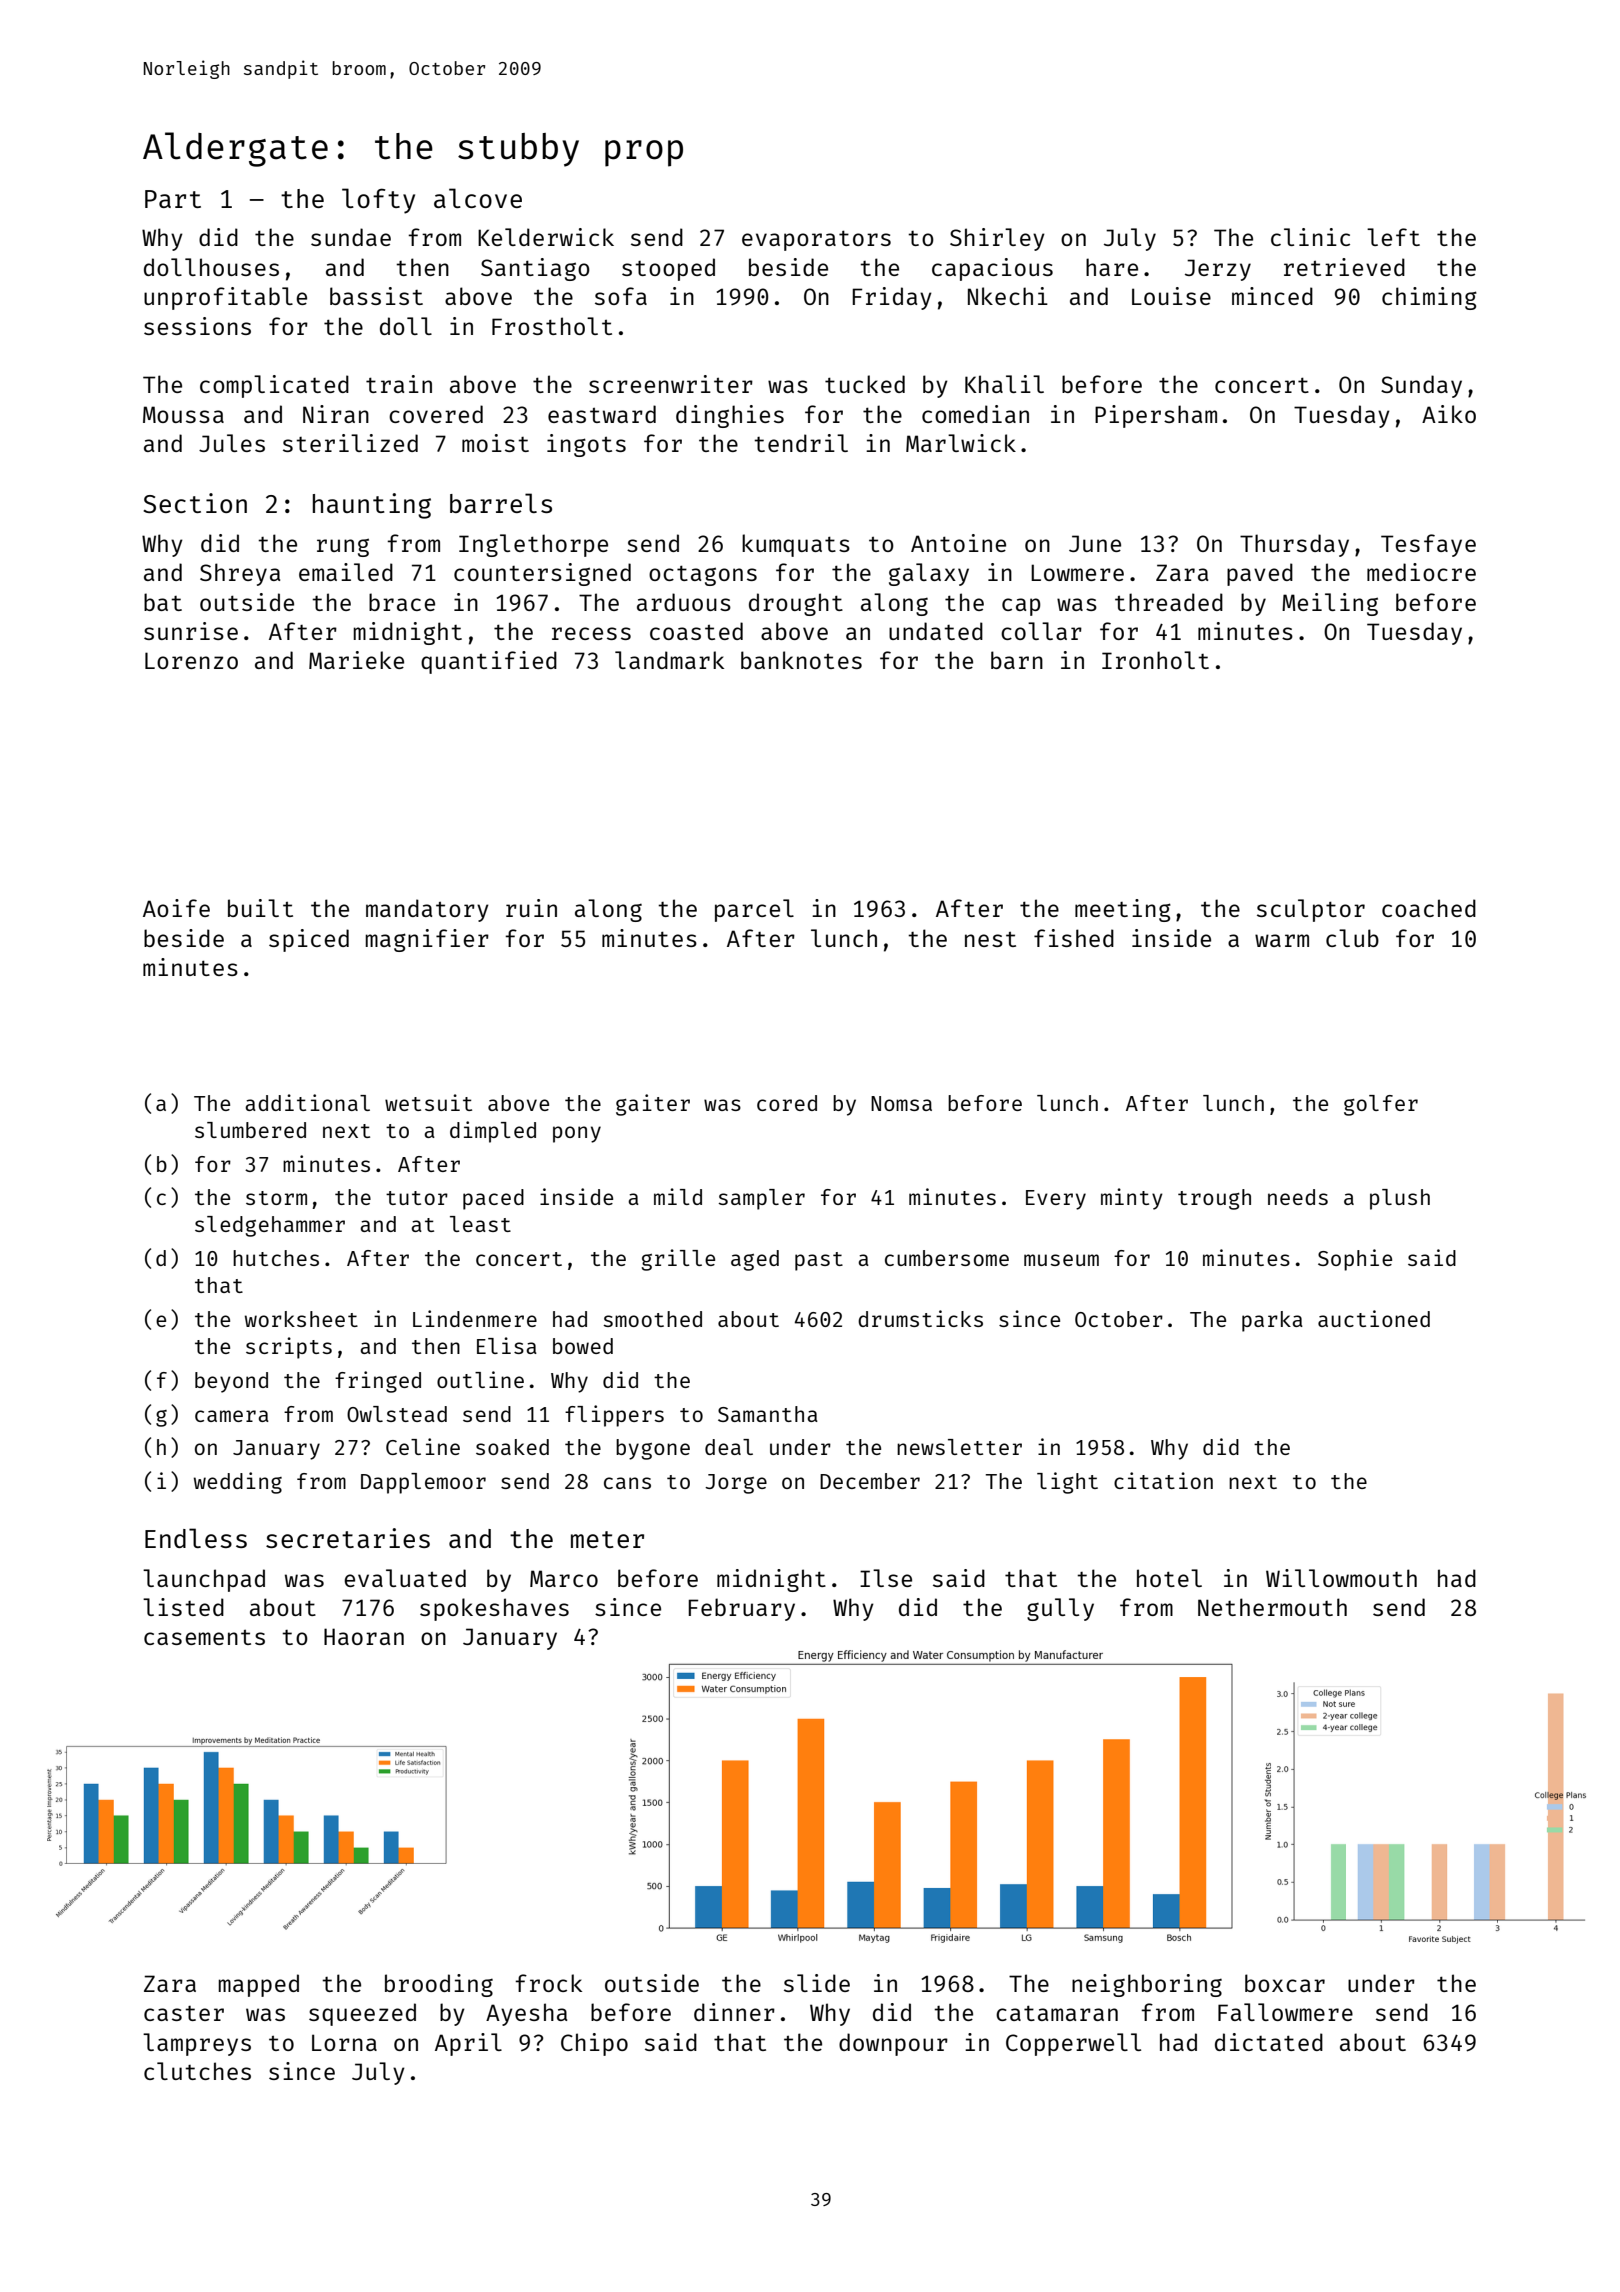  What do you see at coordinates (653, 1105) in the page?
I see `gaiter` at bounding box center [653, 1105].
